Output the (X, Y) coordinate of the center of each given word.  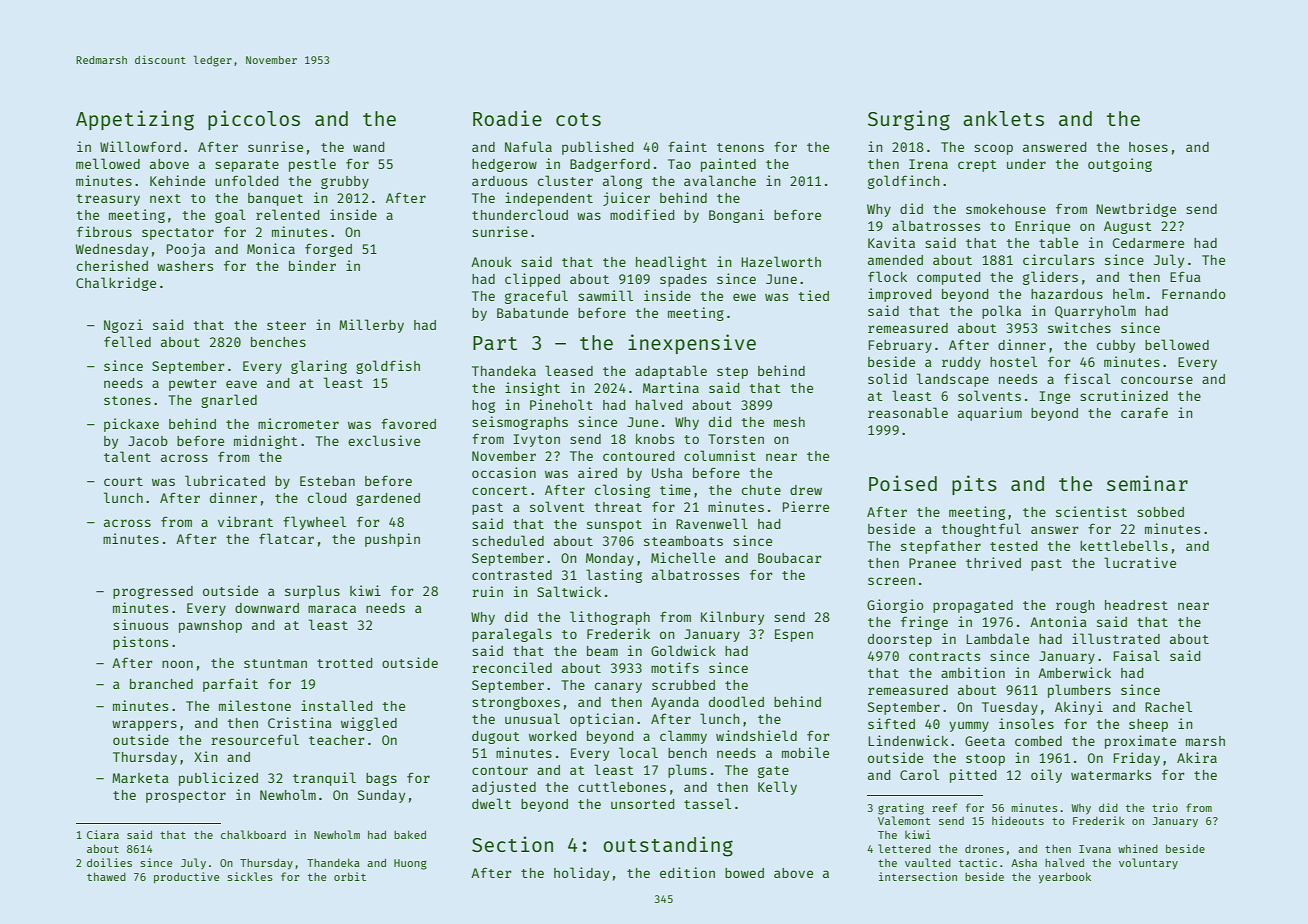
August (1128, 227)
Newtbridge (1136, 210)
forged (328, 250)
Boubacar (790, 558)
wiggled (369, 724)
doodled (736, 701)
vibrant (245, 521)
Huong (410, 864)
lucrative (1140, 562)
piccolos (254, 120)
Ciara (103, 834)
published (597, 148)
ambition (973, 672)
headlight (671, 263)
